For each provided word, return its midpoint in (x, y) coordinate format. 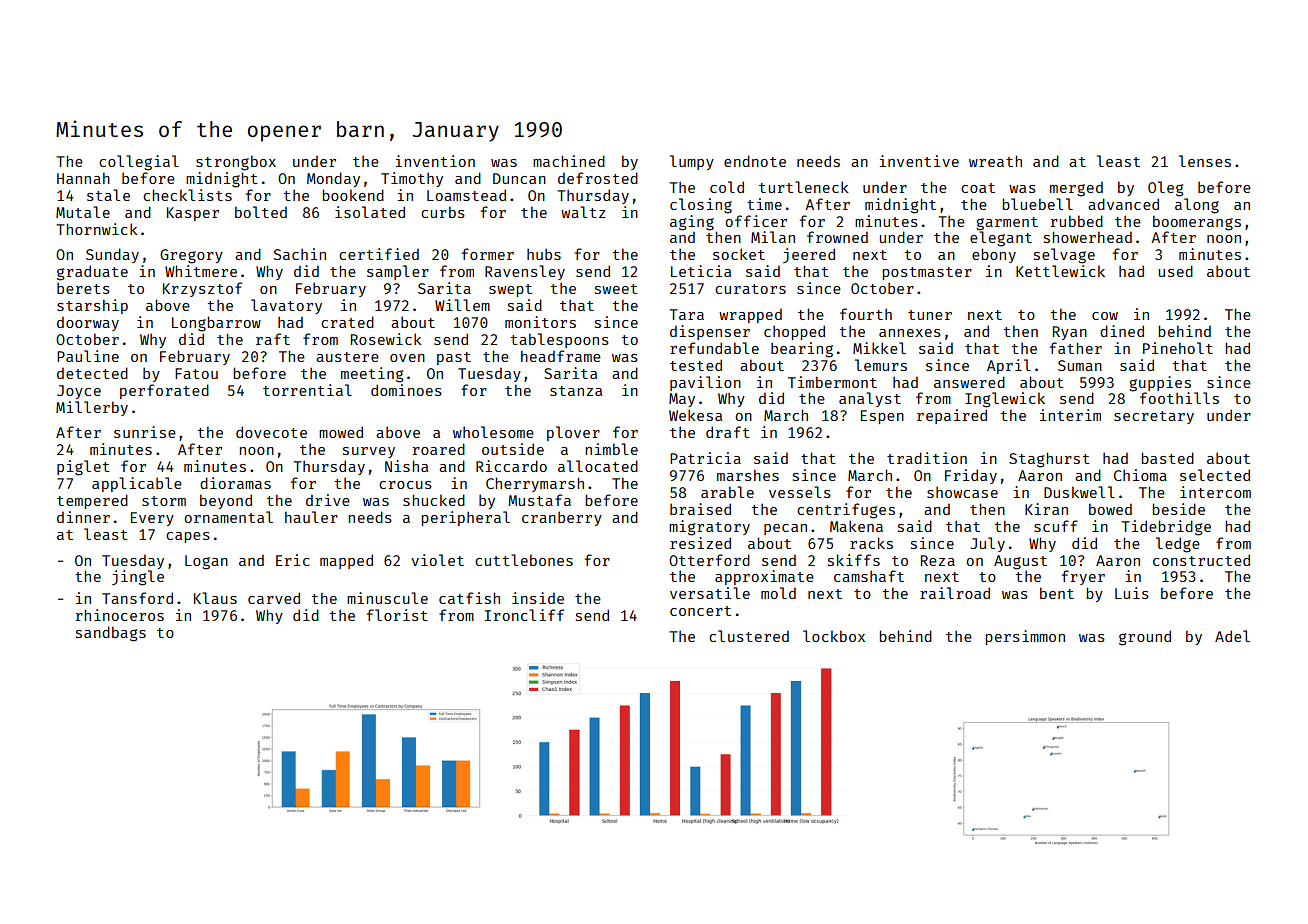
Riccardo (511, 466)
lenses (1205, 161)
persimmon (1025, 637)
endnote (755, 161)
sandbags (111, 634)
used (1176, 271)
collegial (139, 163)
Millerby (92, 408)
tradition (927, 458)
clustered (749, 636)
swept (510, 290)
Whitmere (201, 271)
